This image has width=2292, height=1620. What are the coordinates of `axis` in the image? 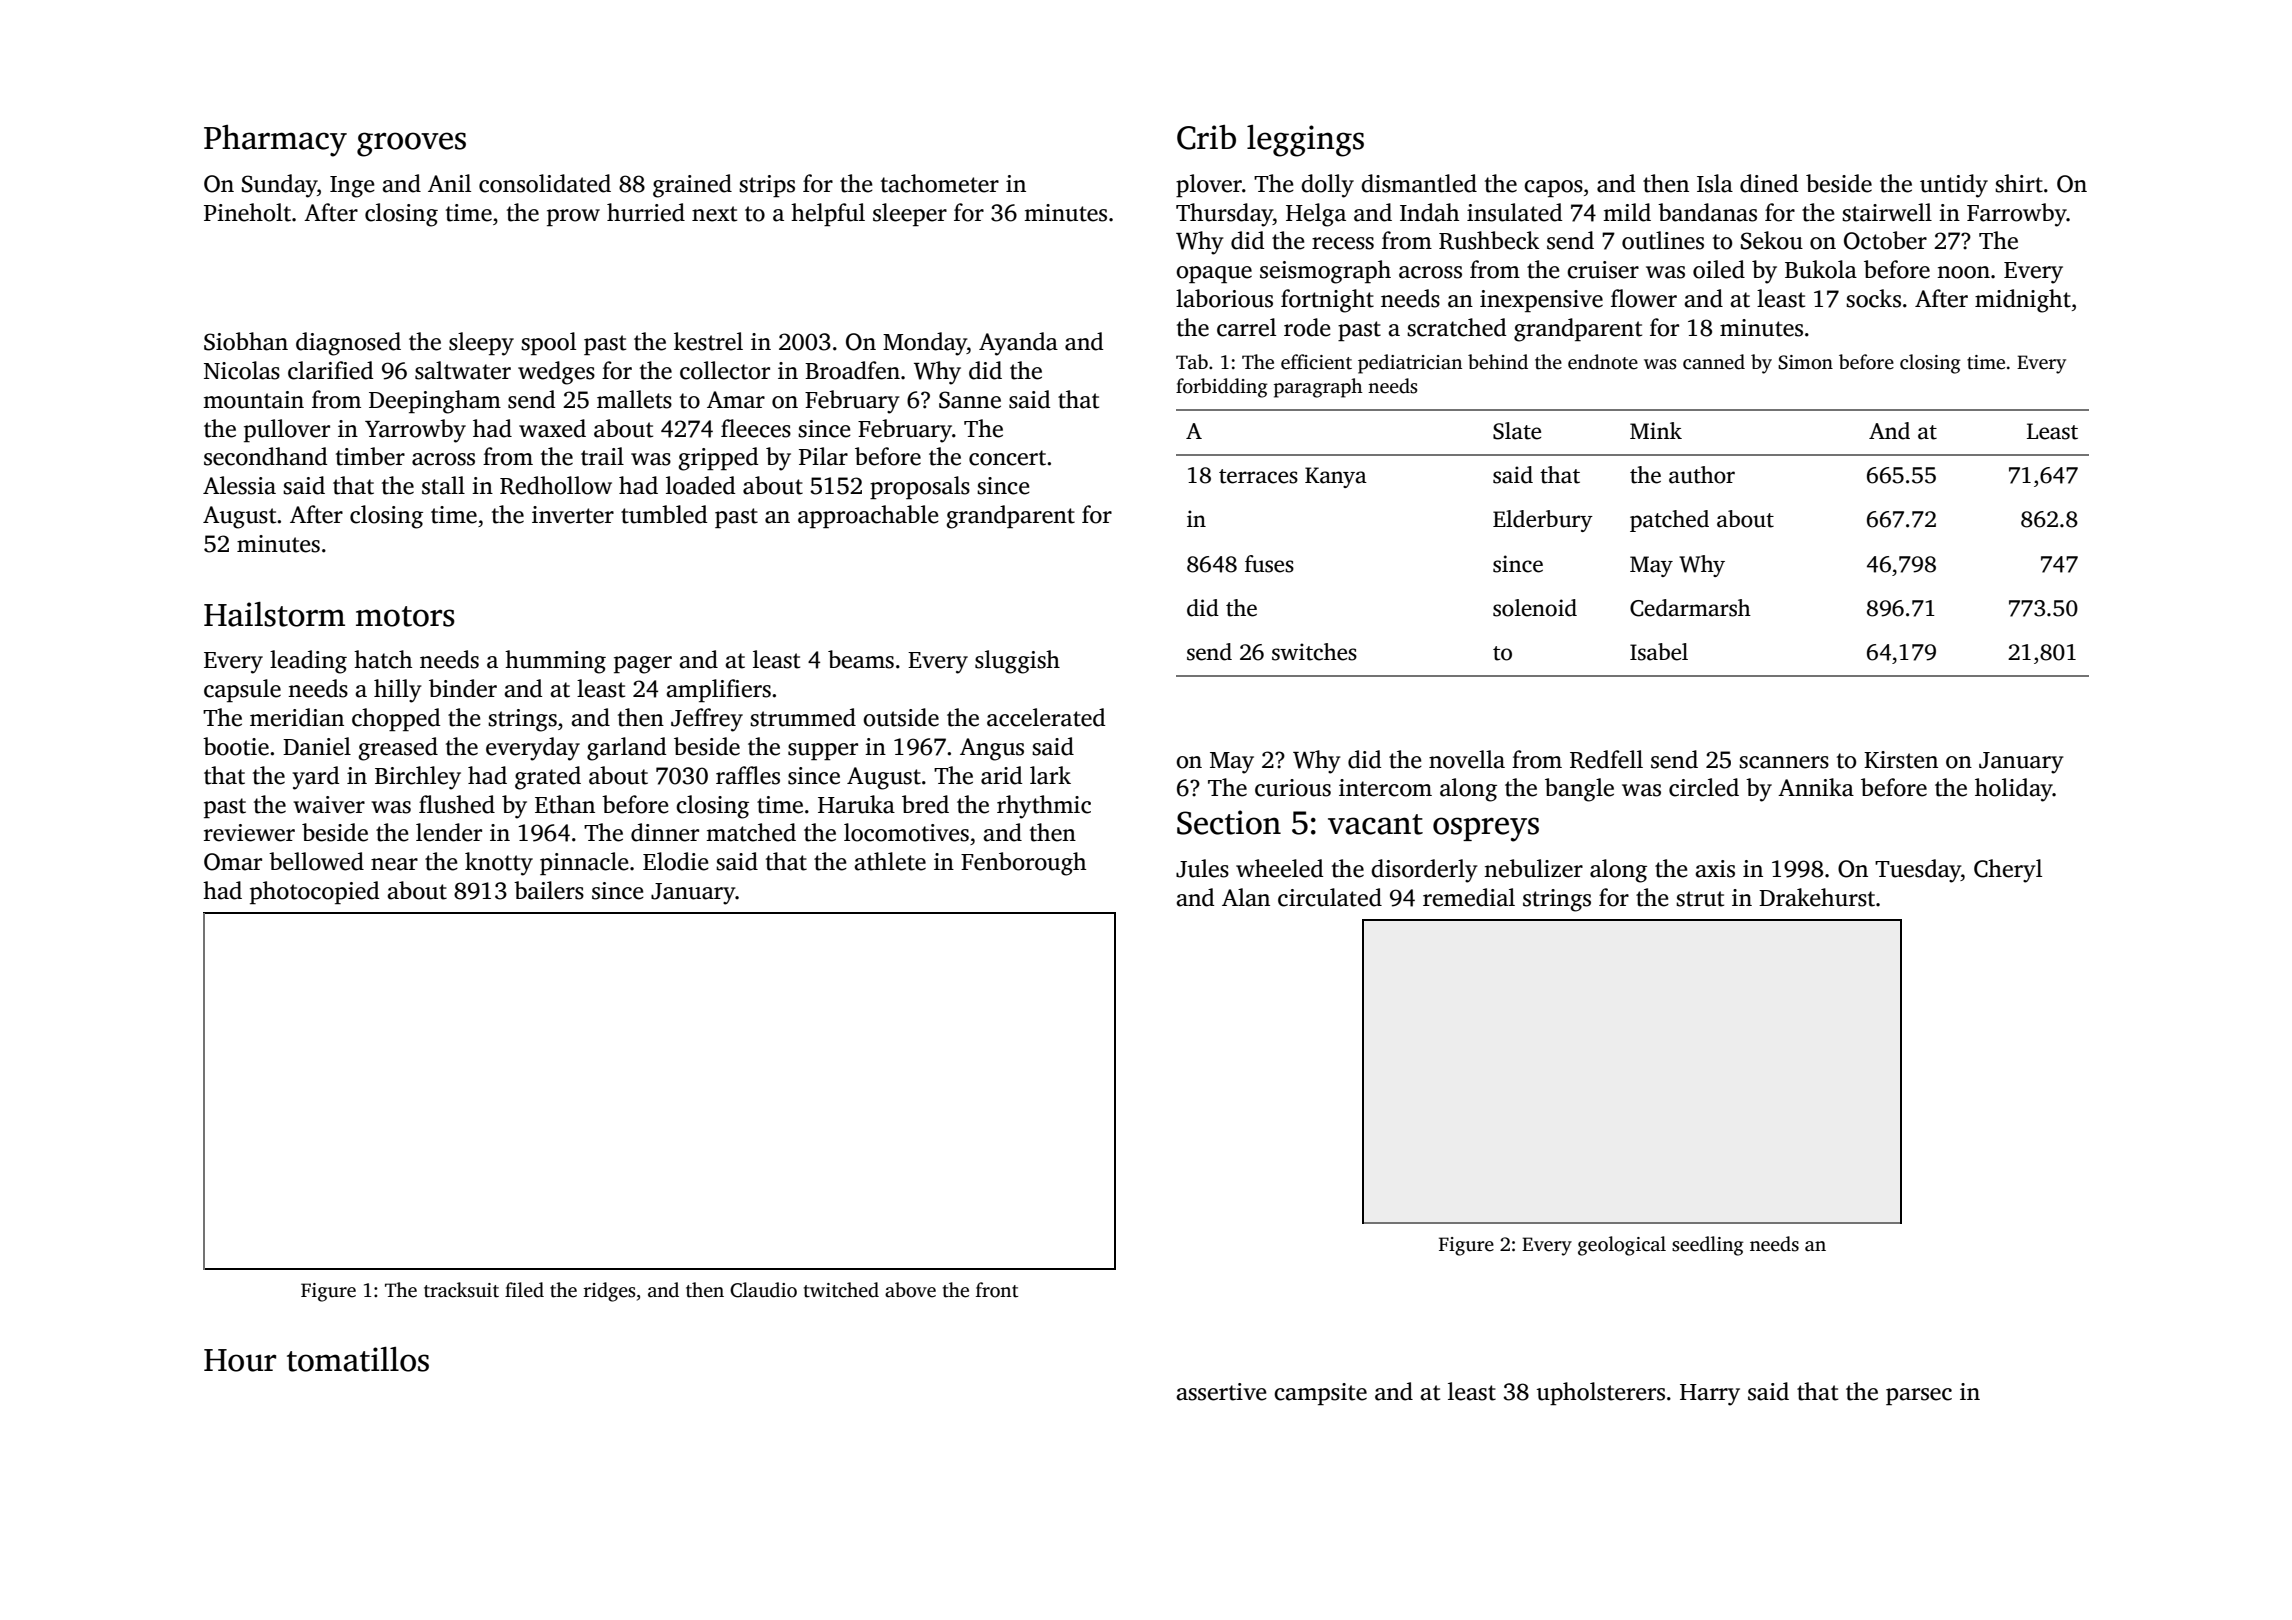 It's located at (1715, 869).
